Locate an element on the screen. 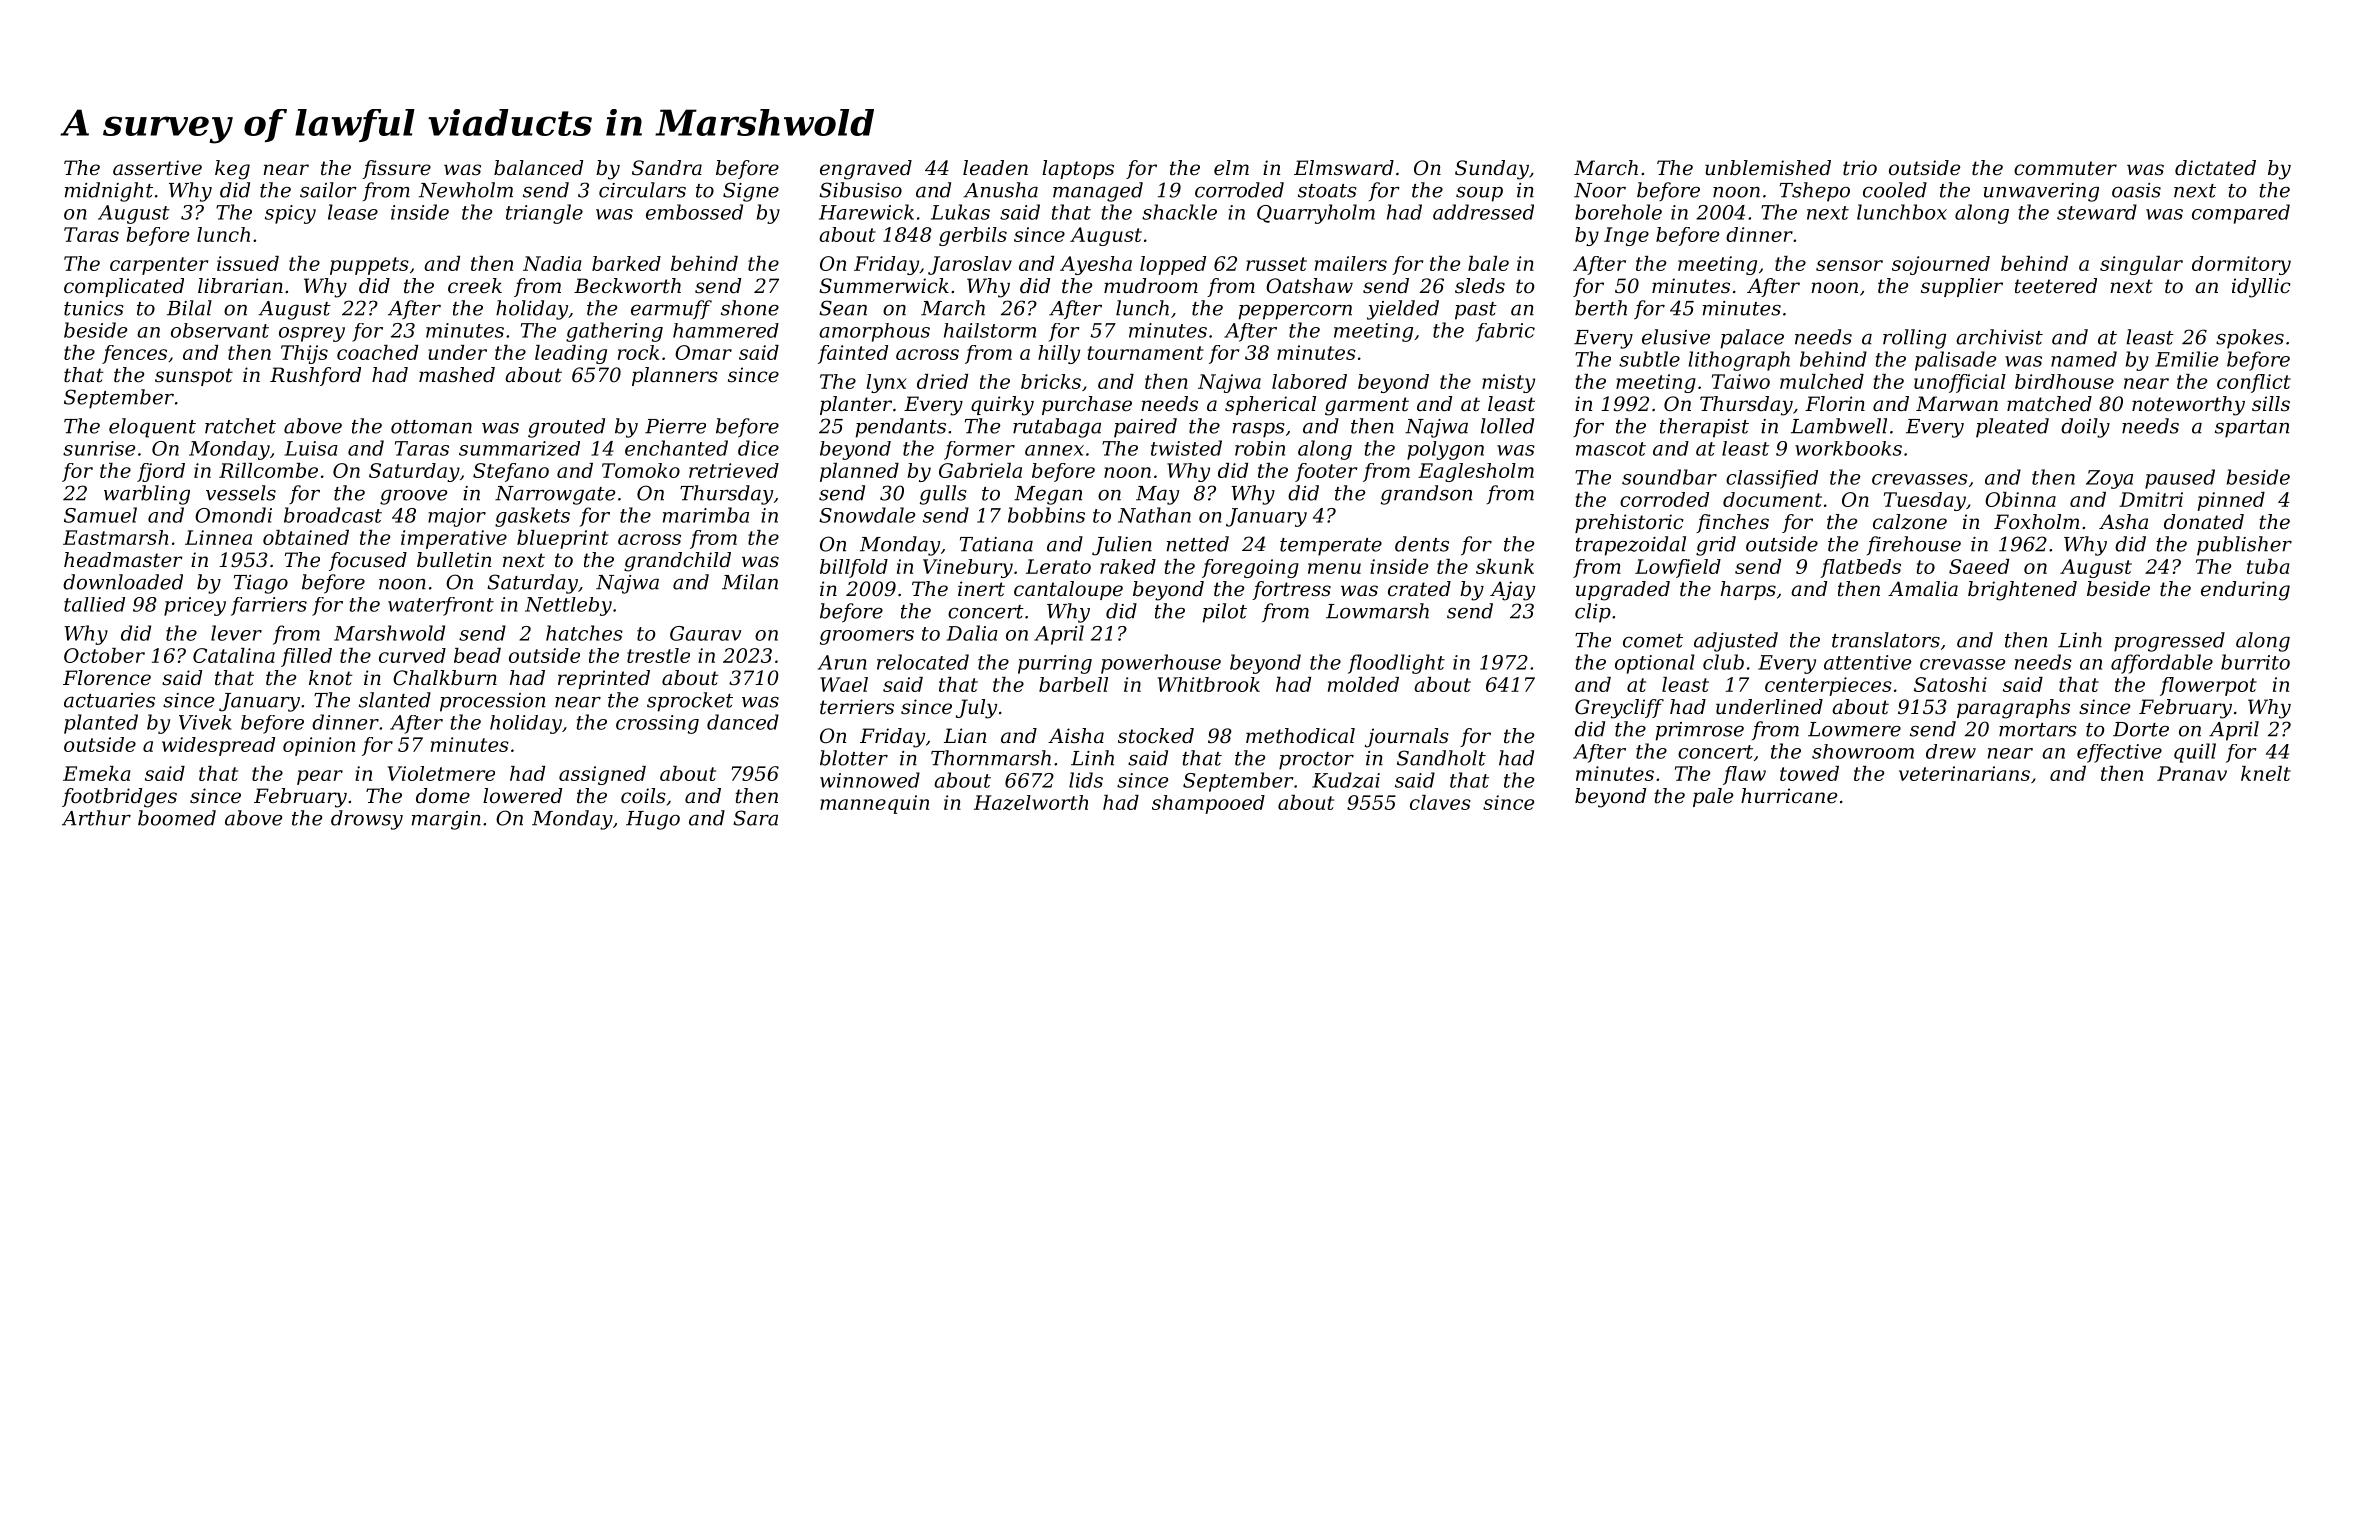 Image resolution: width=2354 pixels, height=1523 pixels. leaden is located at coordinates (995, 168).
